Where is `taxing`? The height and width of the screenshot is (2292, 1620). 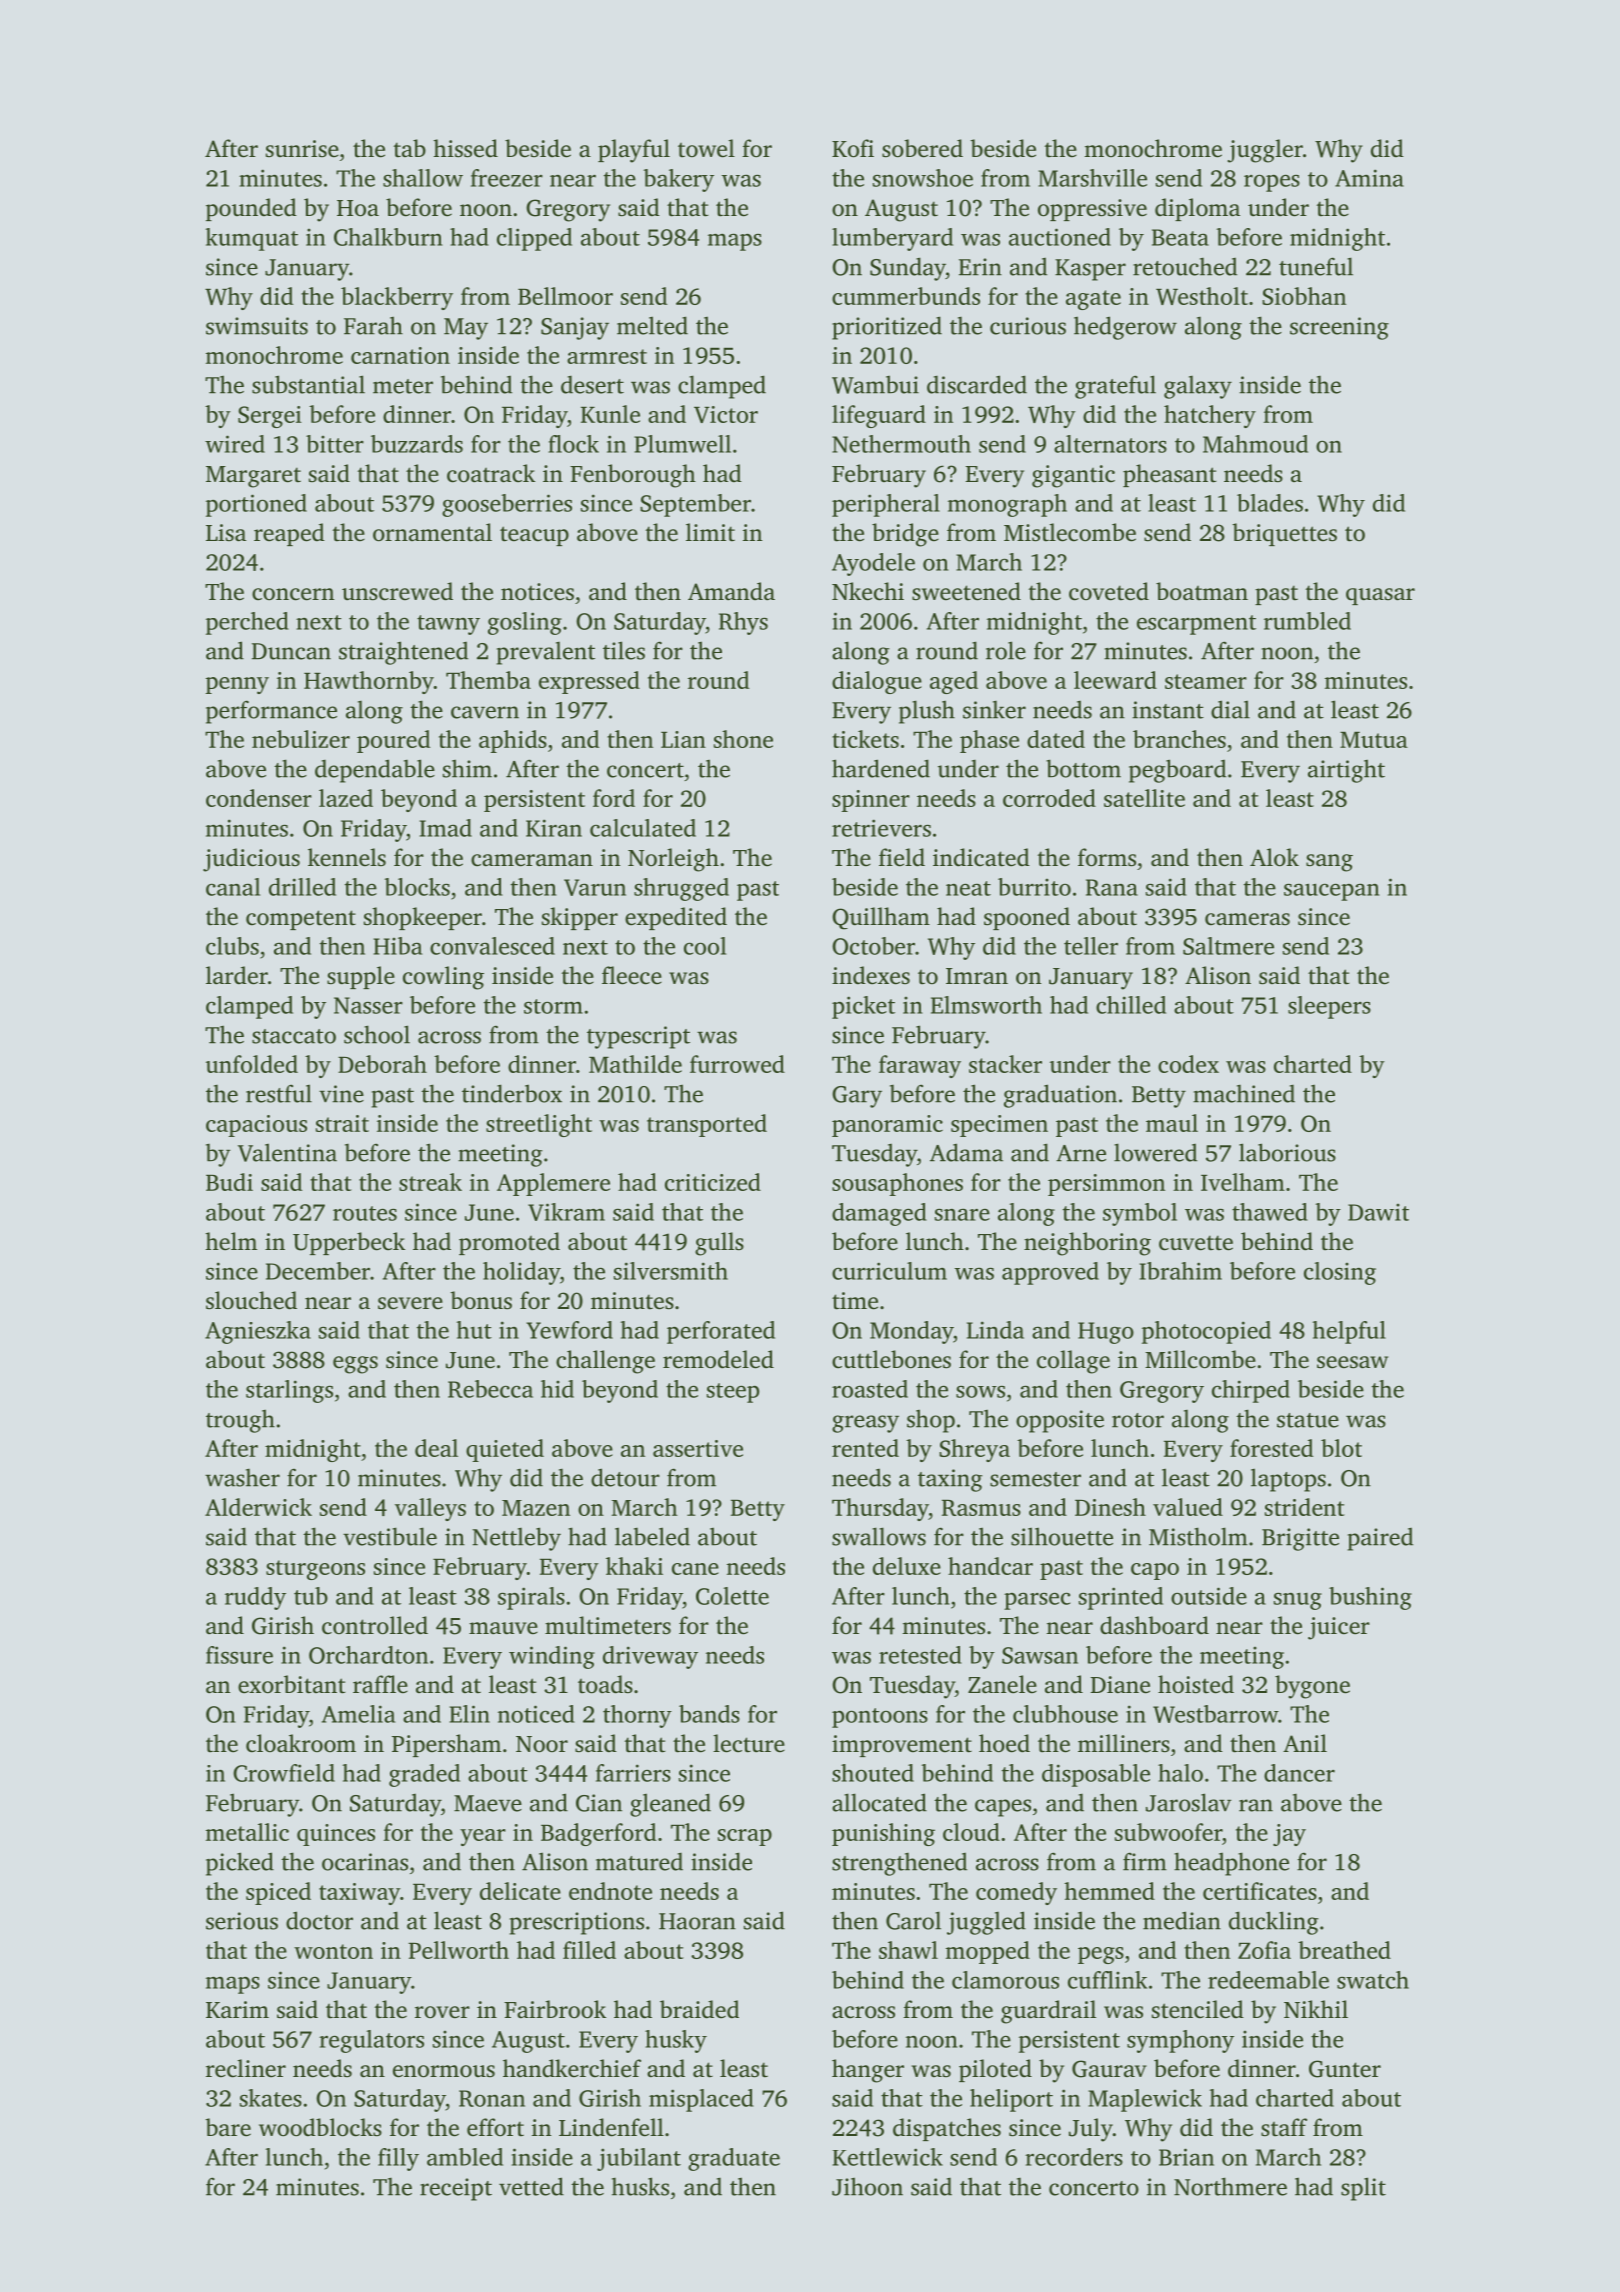 taxing is located at coordinates (950, 1480).
